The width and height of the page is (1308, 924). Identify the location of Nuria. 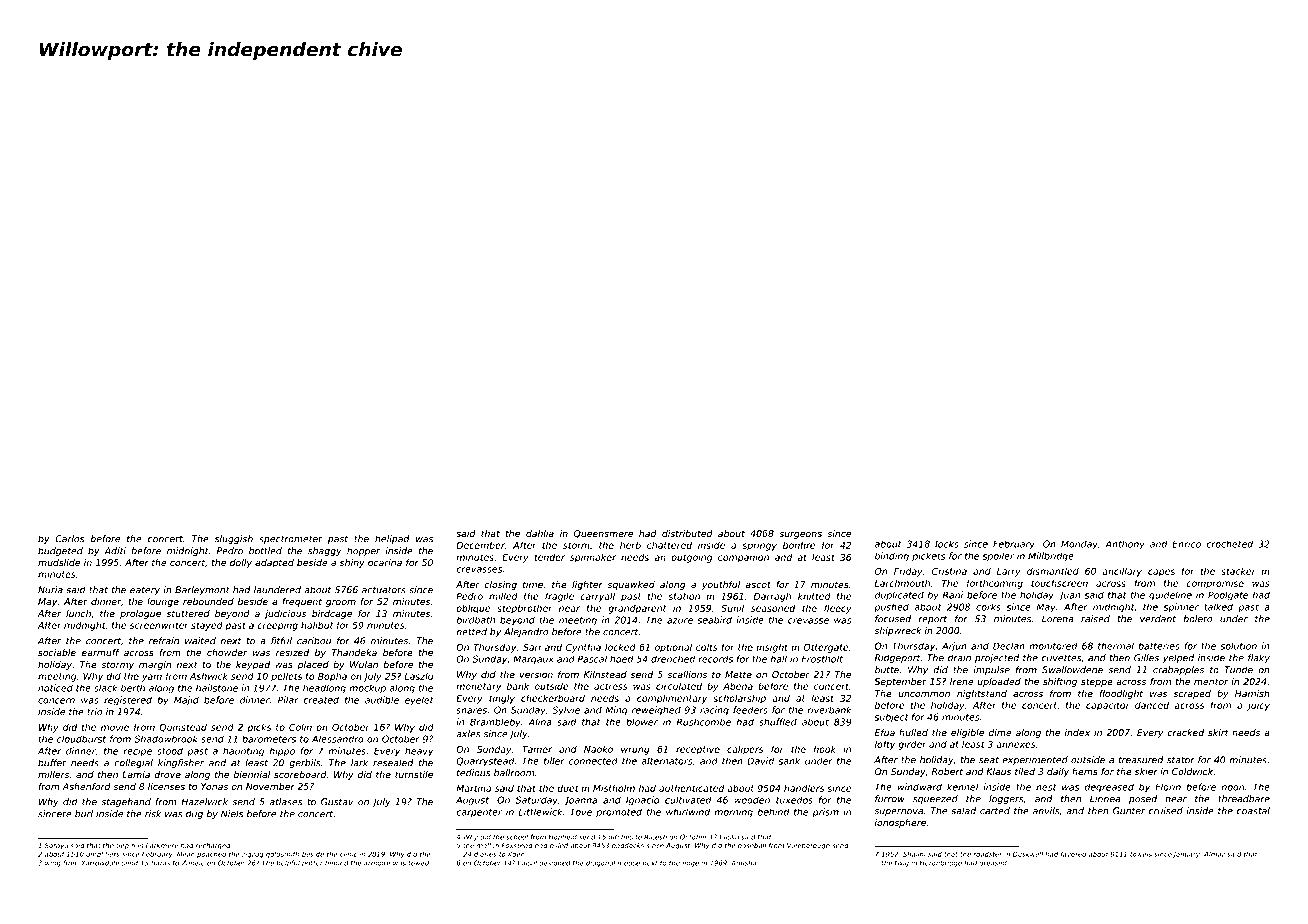
(50, 590).
